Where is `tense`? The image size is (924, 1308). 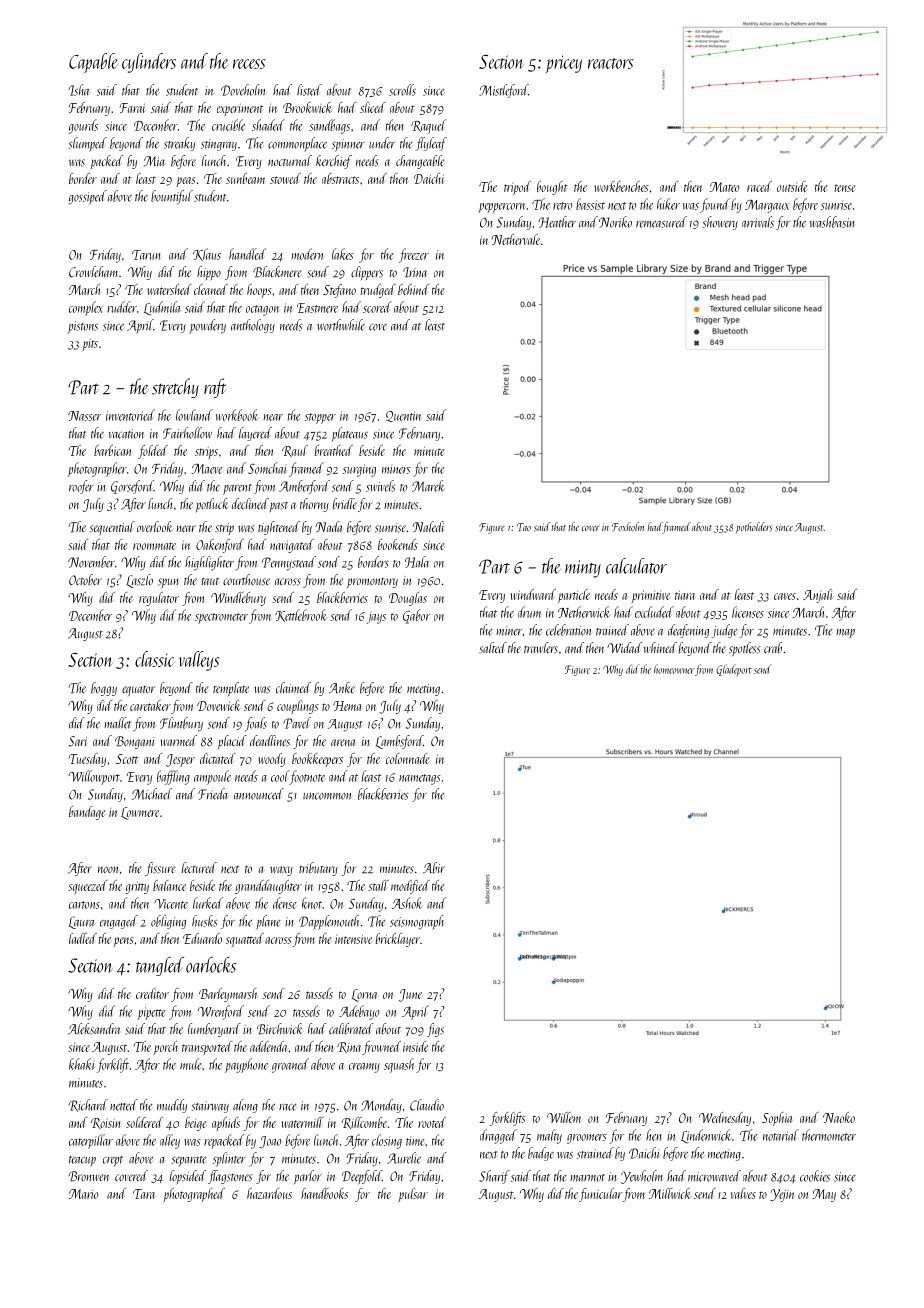 tense is located at coordinates (844, 188).
